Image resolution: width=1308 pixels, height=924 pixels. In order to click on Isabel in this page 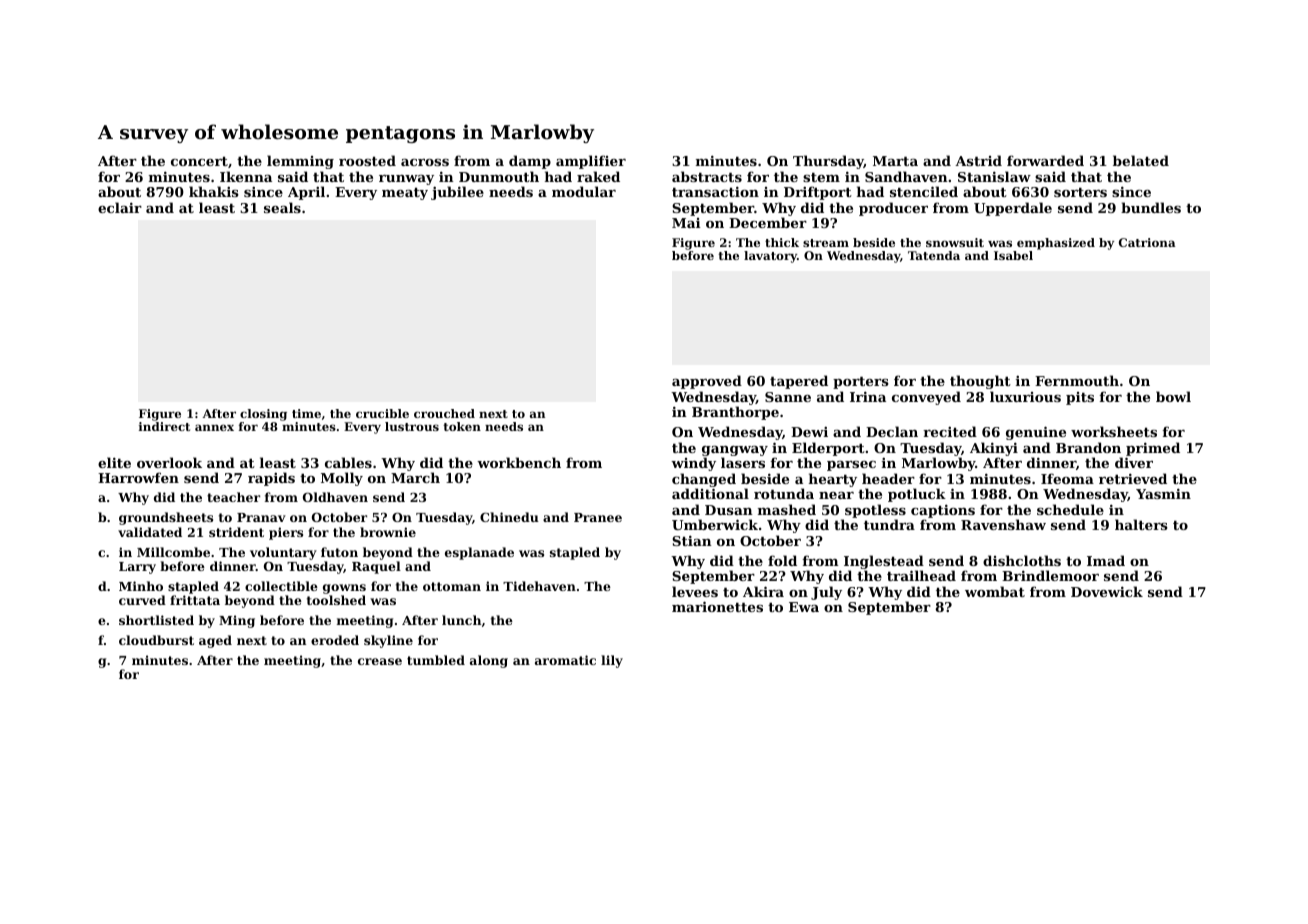, I will do `click(1013, 255)`.
